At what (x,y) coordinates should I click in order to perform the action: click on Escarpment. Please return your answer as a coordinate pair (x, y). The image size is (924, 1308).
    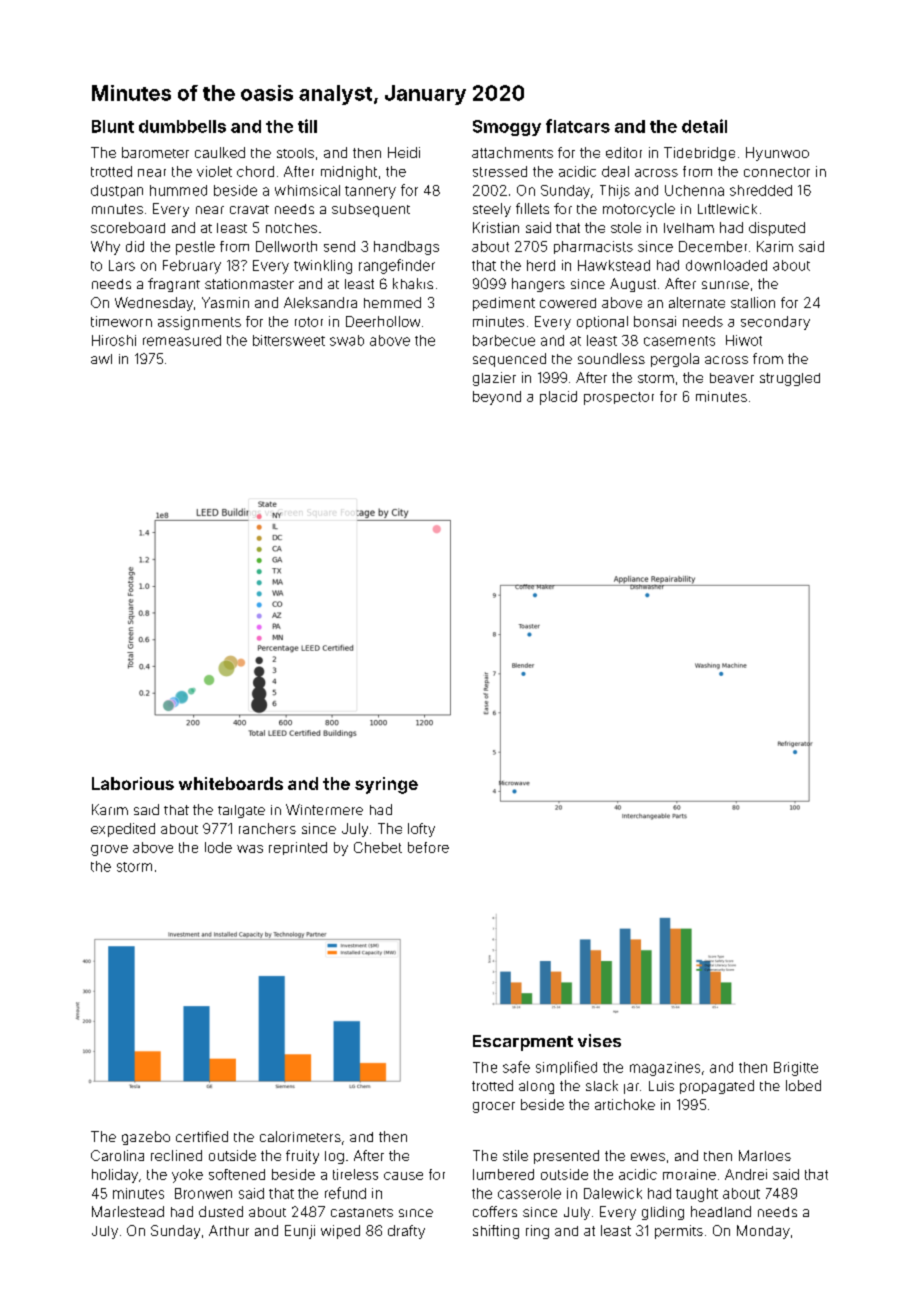
    Looking at the image, I should click on (523, 1043).
